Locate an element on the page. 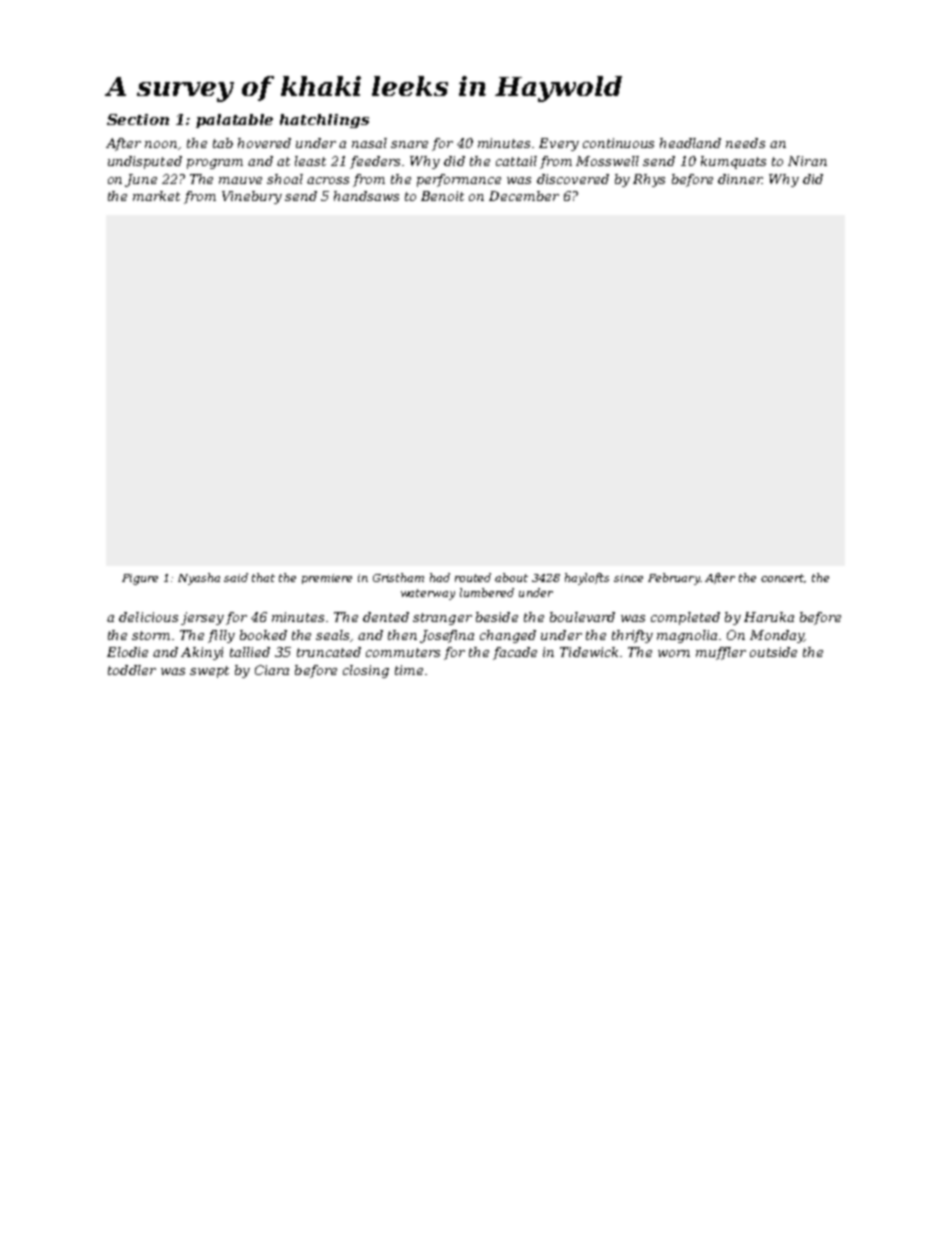  market is located at coordinates (156, 196).
